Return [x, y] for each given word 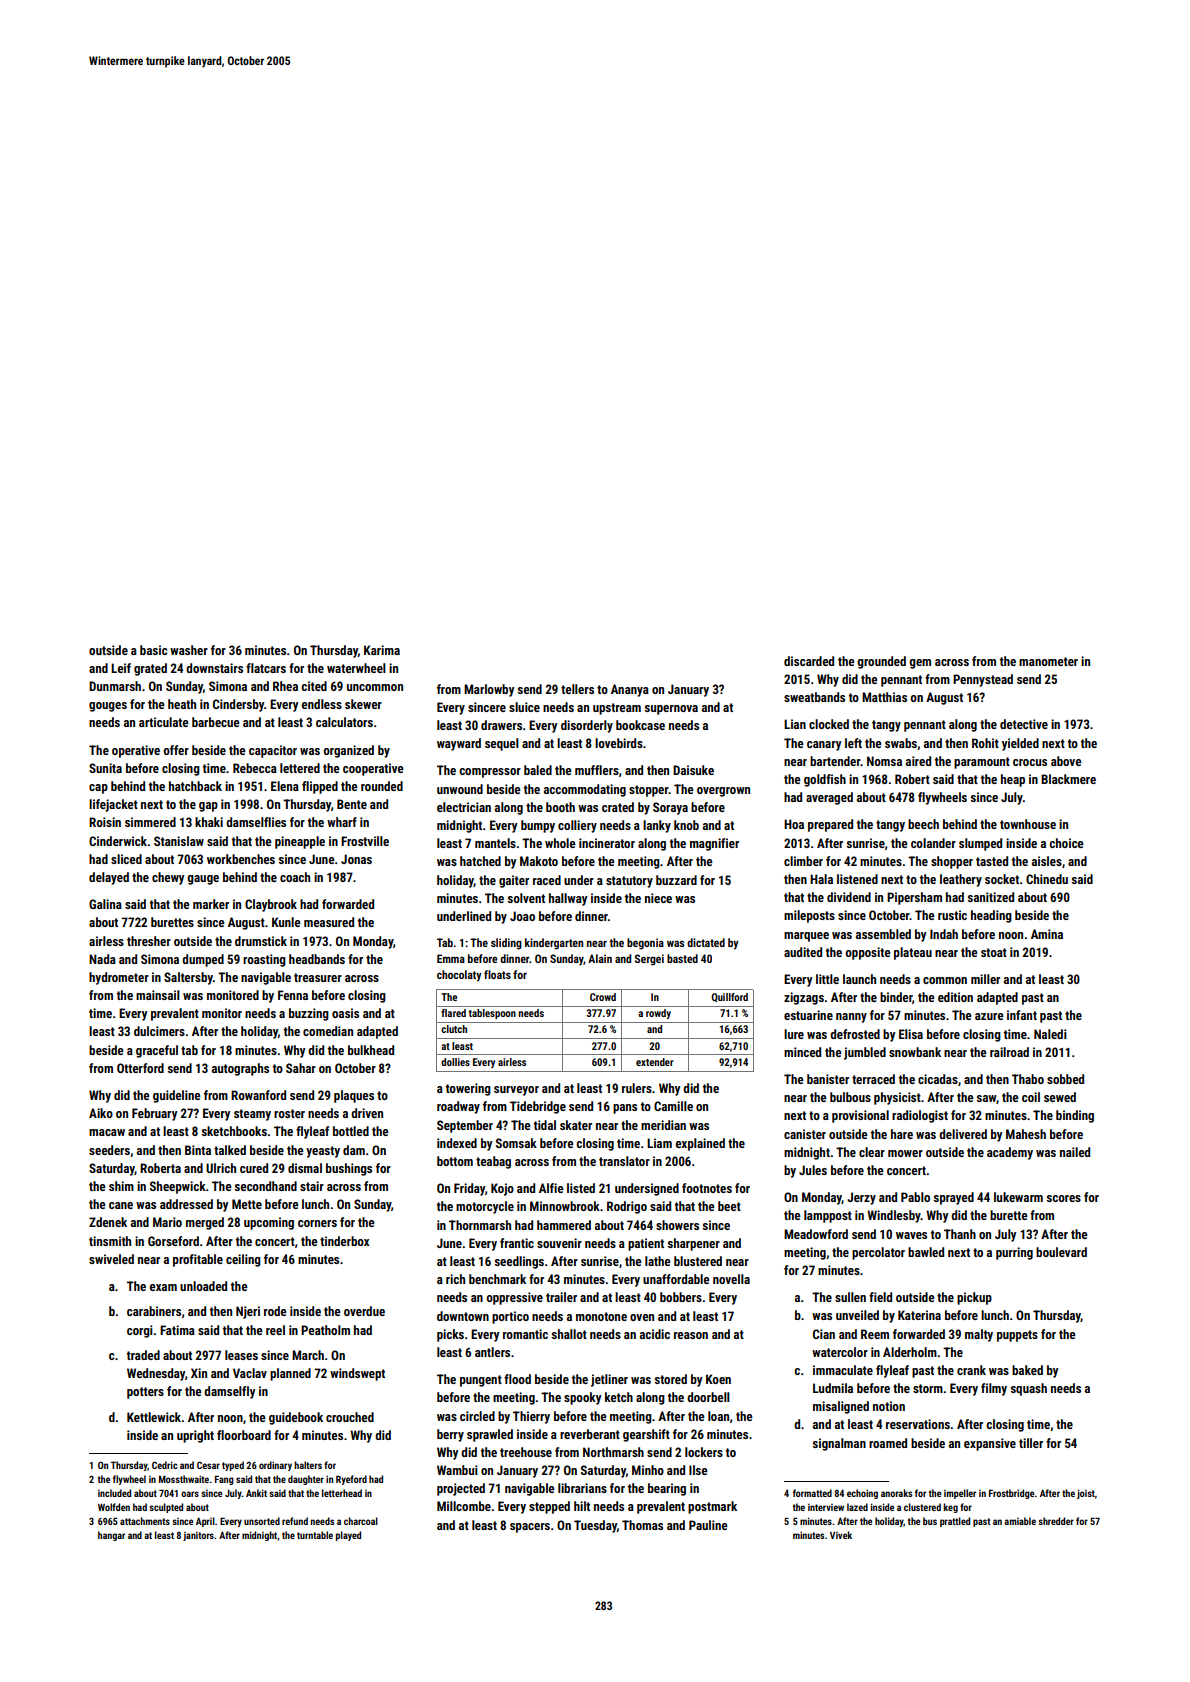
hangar [111, 1536]
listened [857, 879]
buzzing [309, 1014]
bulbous [850, 1097]
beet [729, 1206]
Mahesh [1026, 1134]
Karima [382, 650]
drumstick [261, 941]
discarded [809, 661]
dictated [706, 942]
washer [189, 650]
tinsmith [110, 1241]
